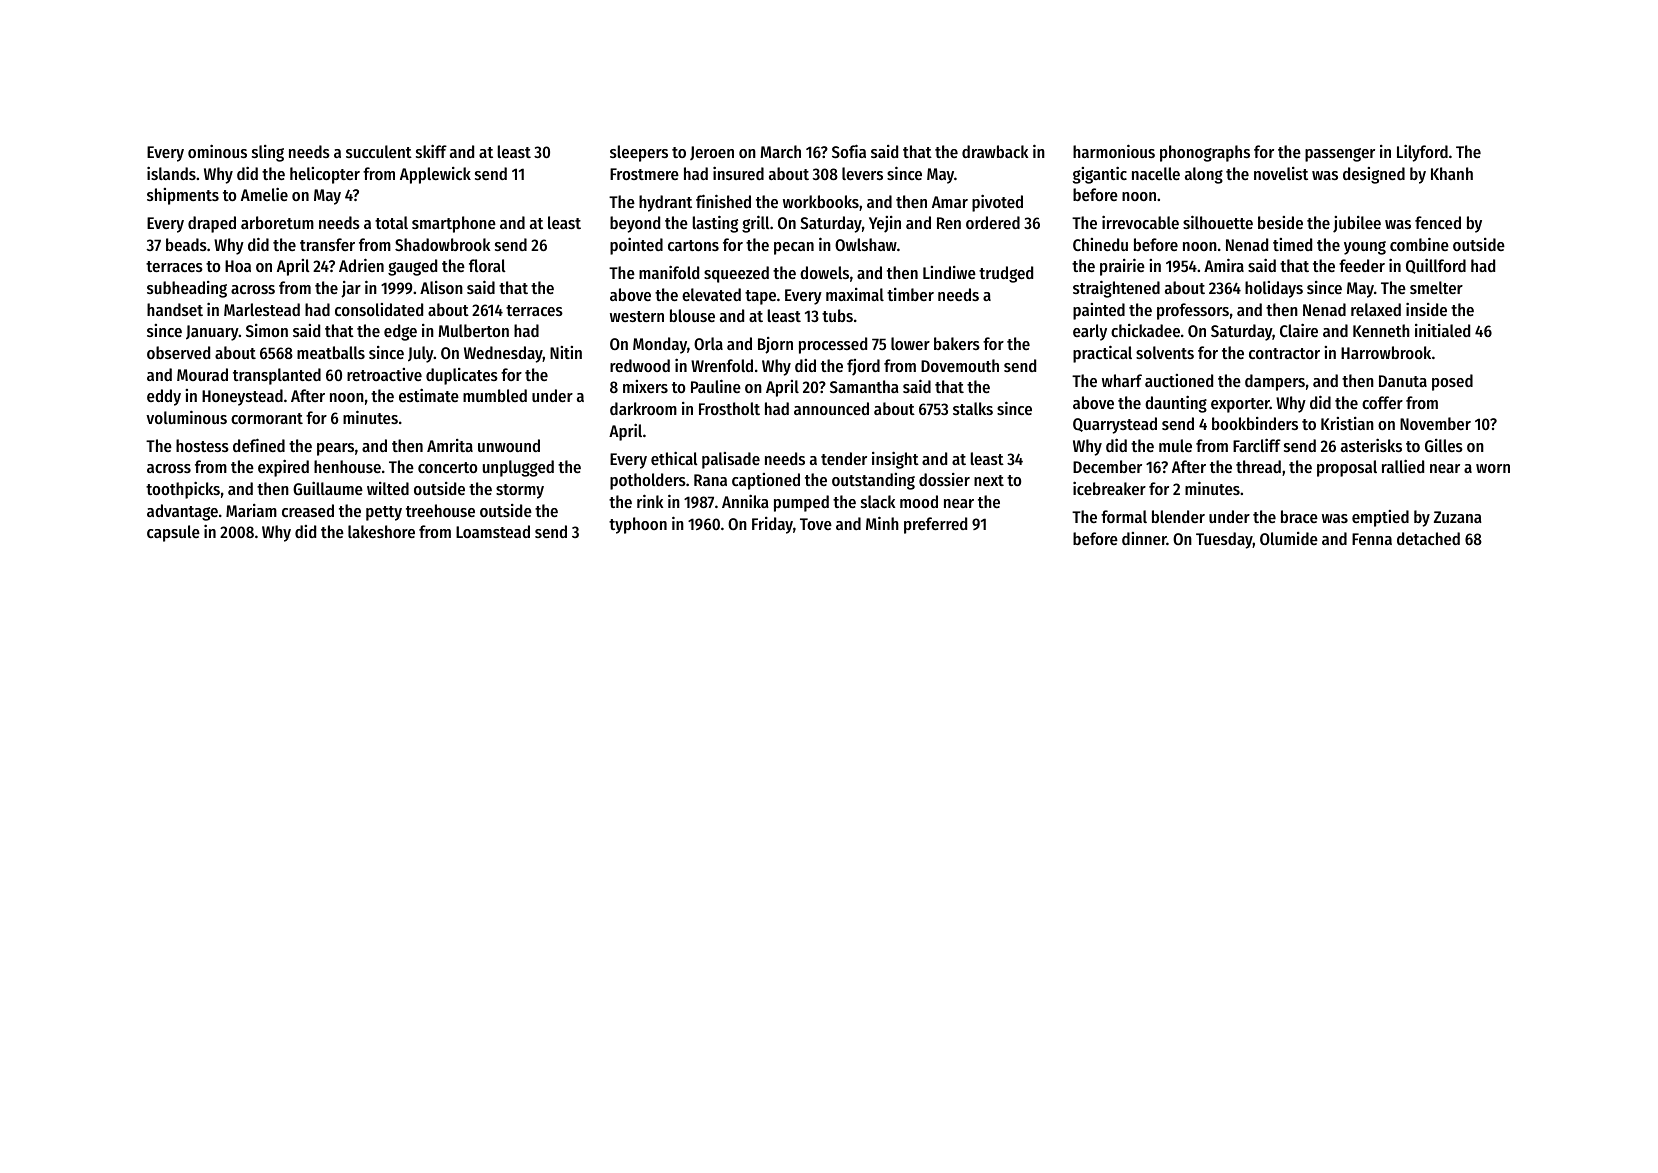  I want to click on Amira, so click(1224, 265).
